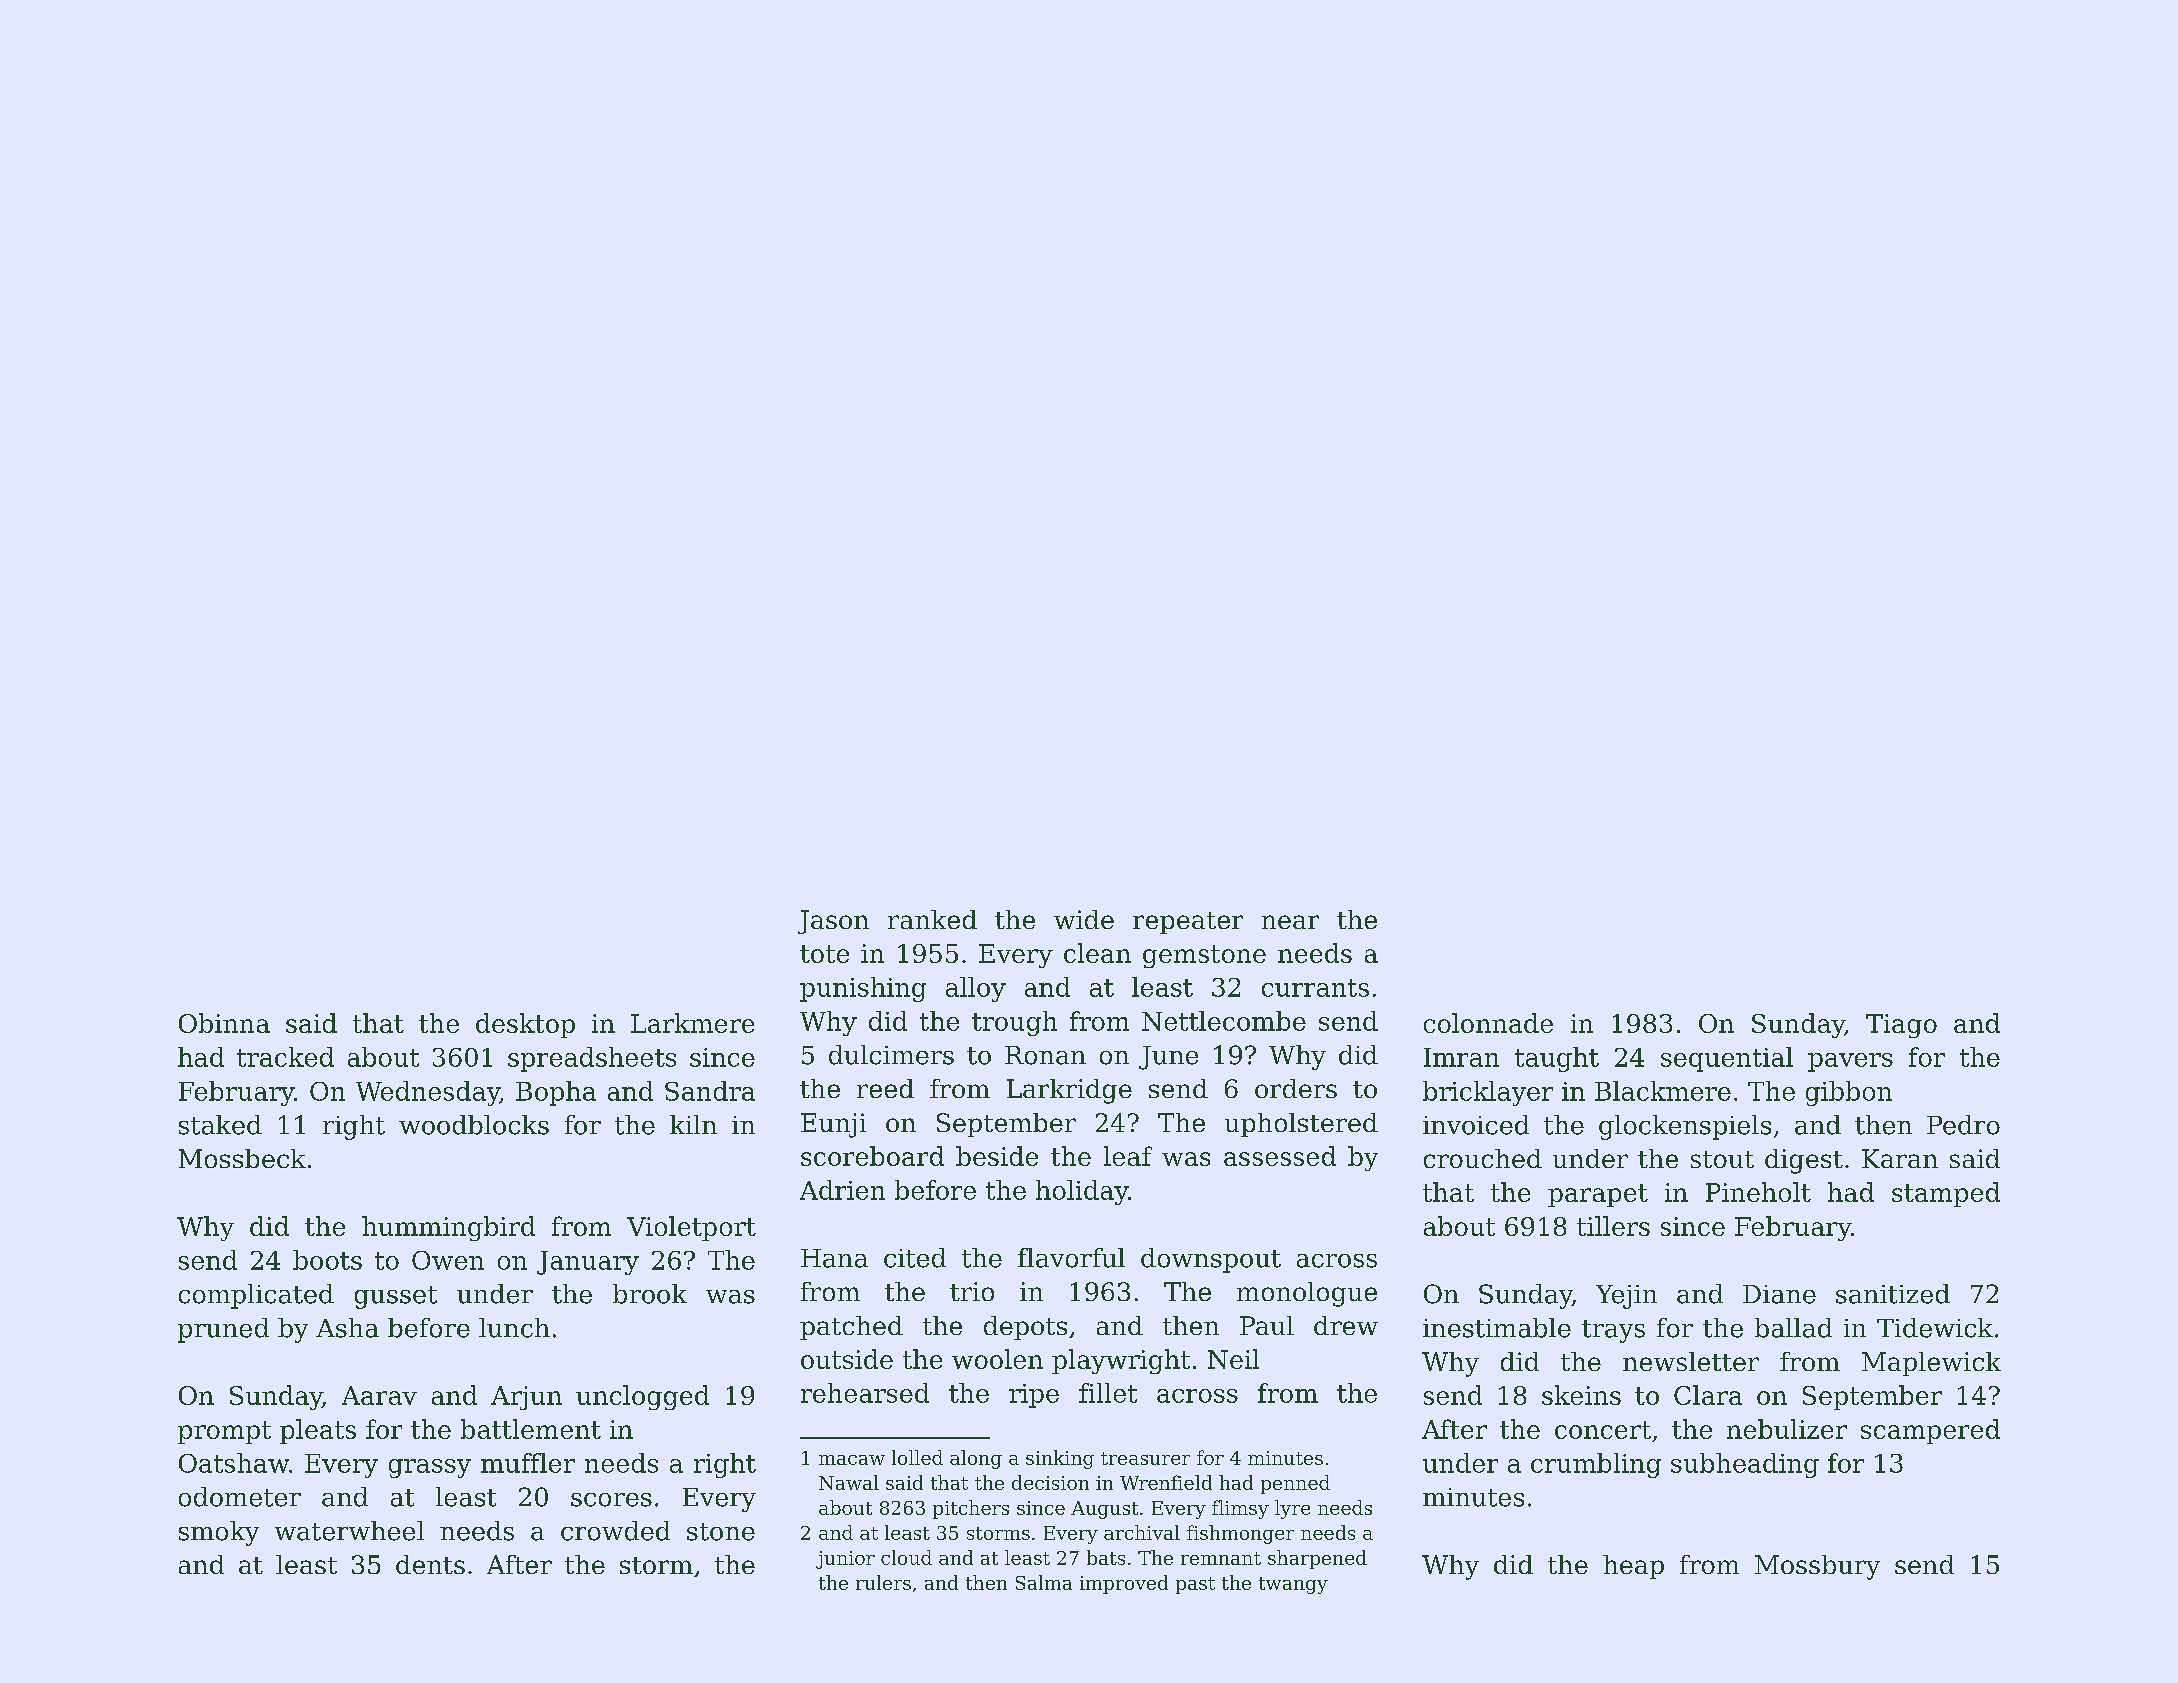 Image resolution: width=2178 pixels, height=1683 pixels. Describe the element at coordinates (842, 1190) in the image. I see `Adrien` at that location.
